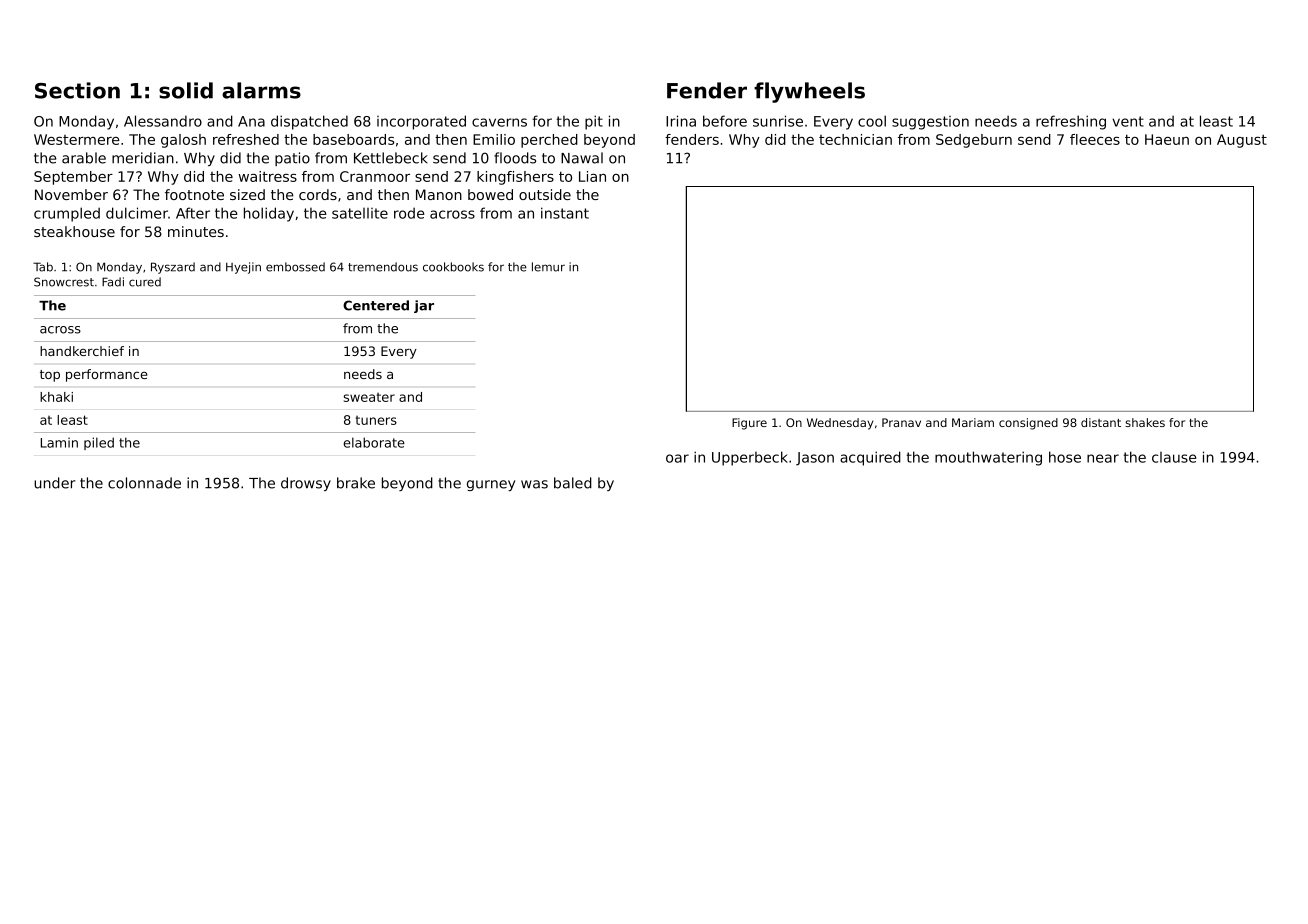 Image resolution: width=1308 pixels, height=924 pixels. Describe the element at coordinates (43, 267) in the screenshot. I see `Tab` at that location.
